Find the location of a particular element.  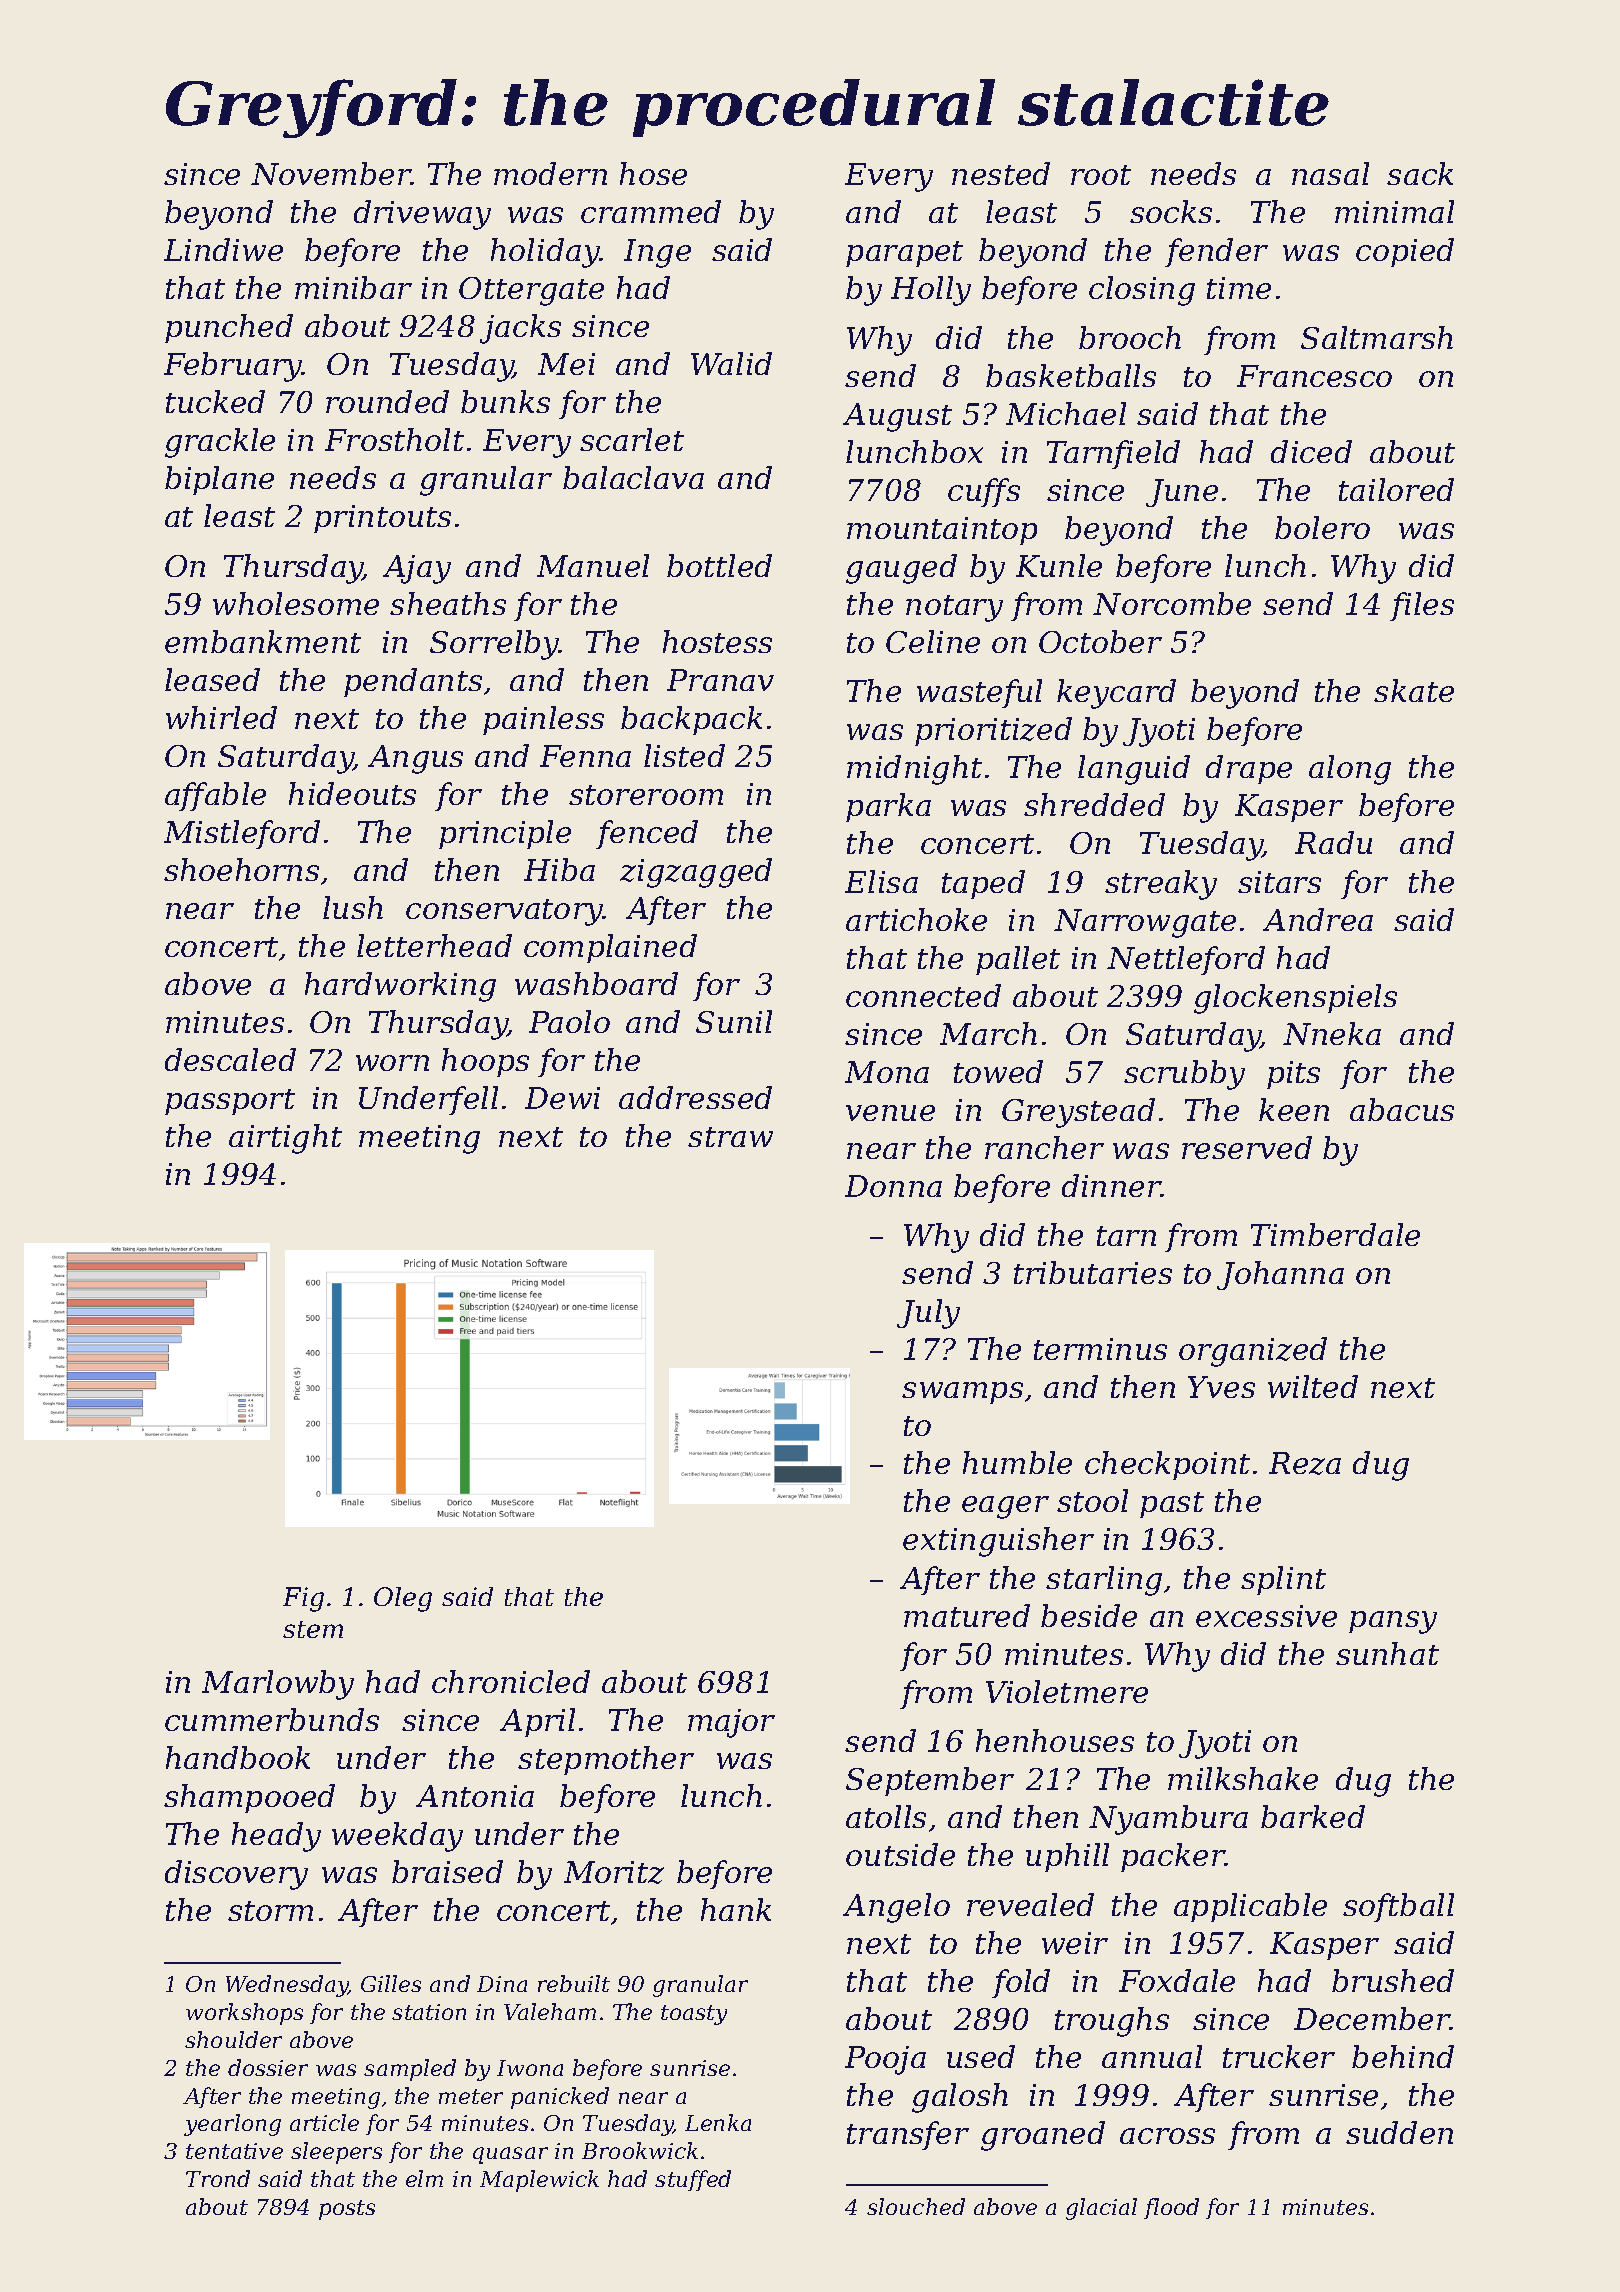

Lindiwe is located at coordinates (223, 249).
